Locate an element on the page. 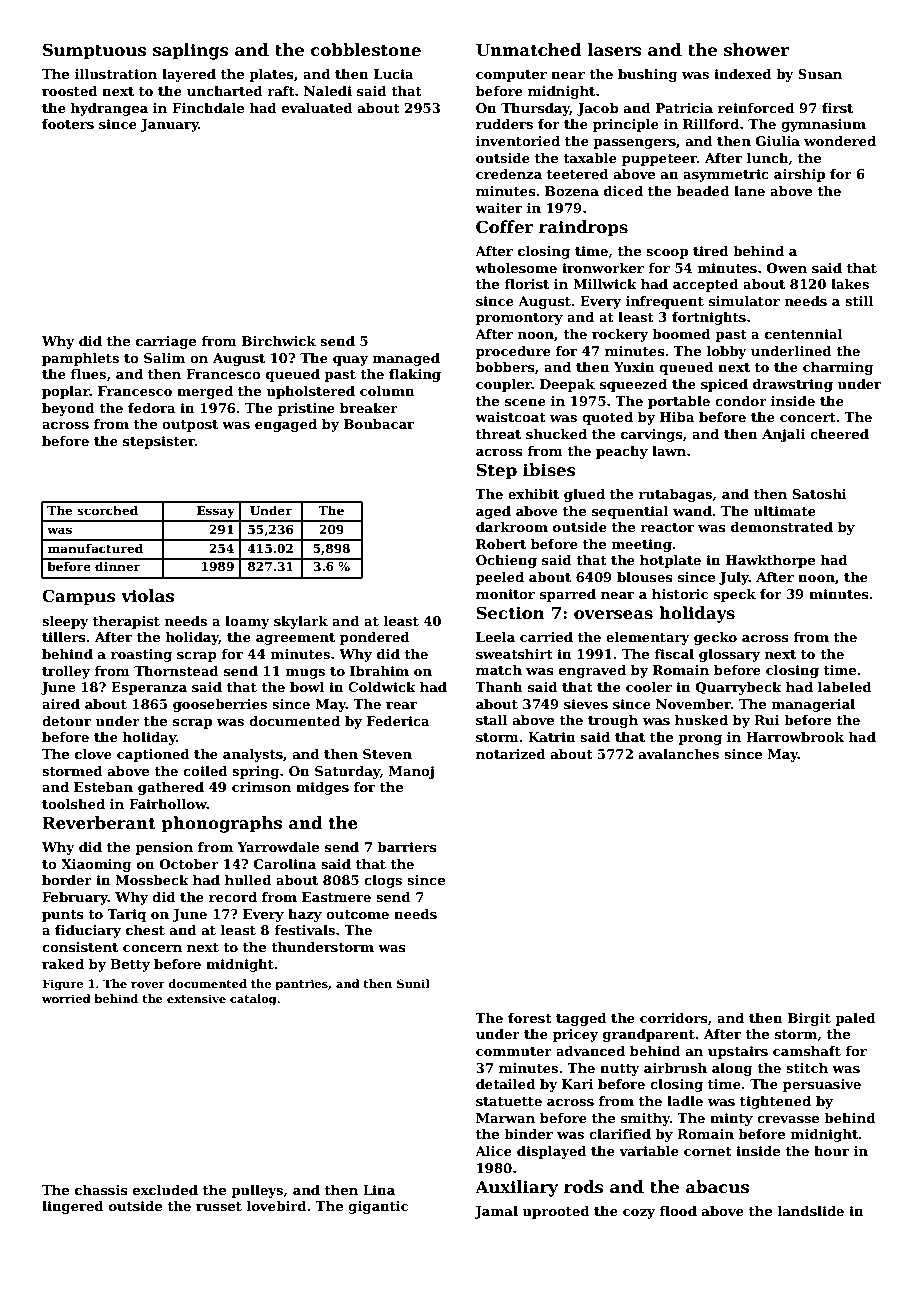 Image resolution: width=924 pixels, height=1308 pixels. carriage is located at coordinates (166, 342).
